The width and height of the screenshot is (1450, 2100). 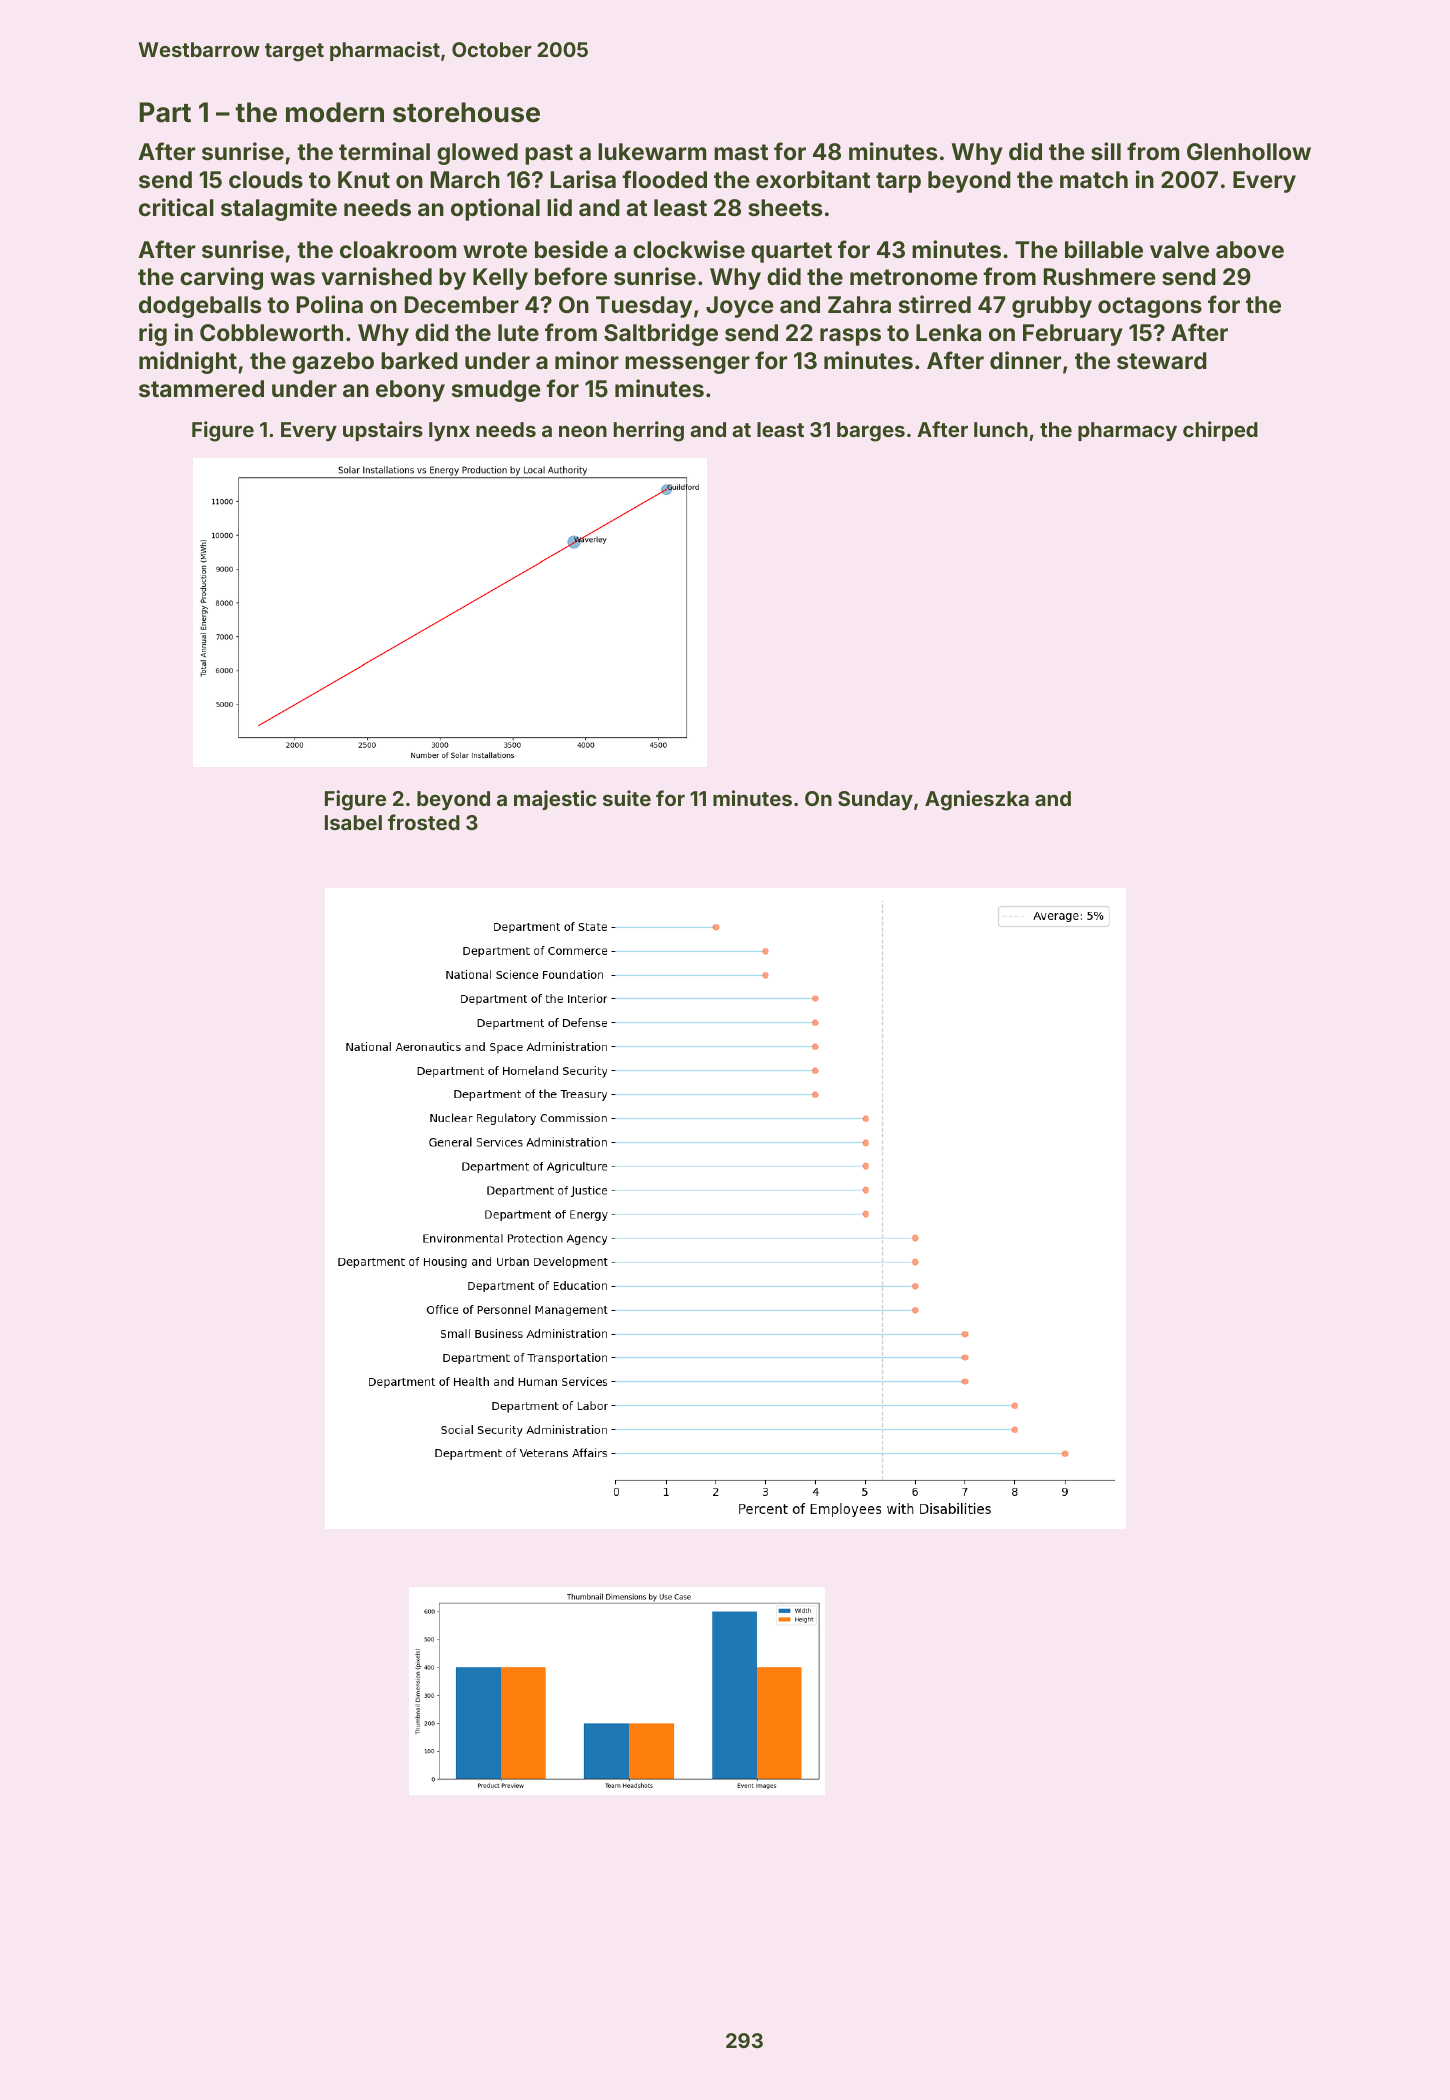 What do you see at coordinates (1094, 179) in the screenshot?
I see `match` at bounding box center [1094, 179].
